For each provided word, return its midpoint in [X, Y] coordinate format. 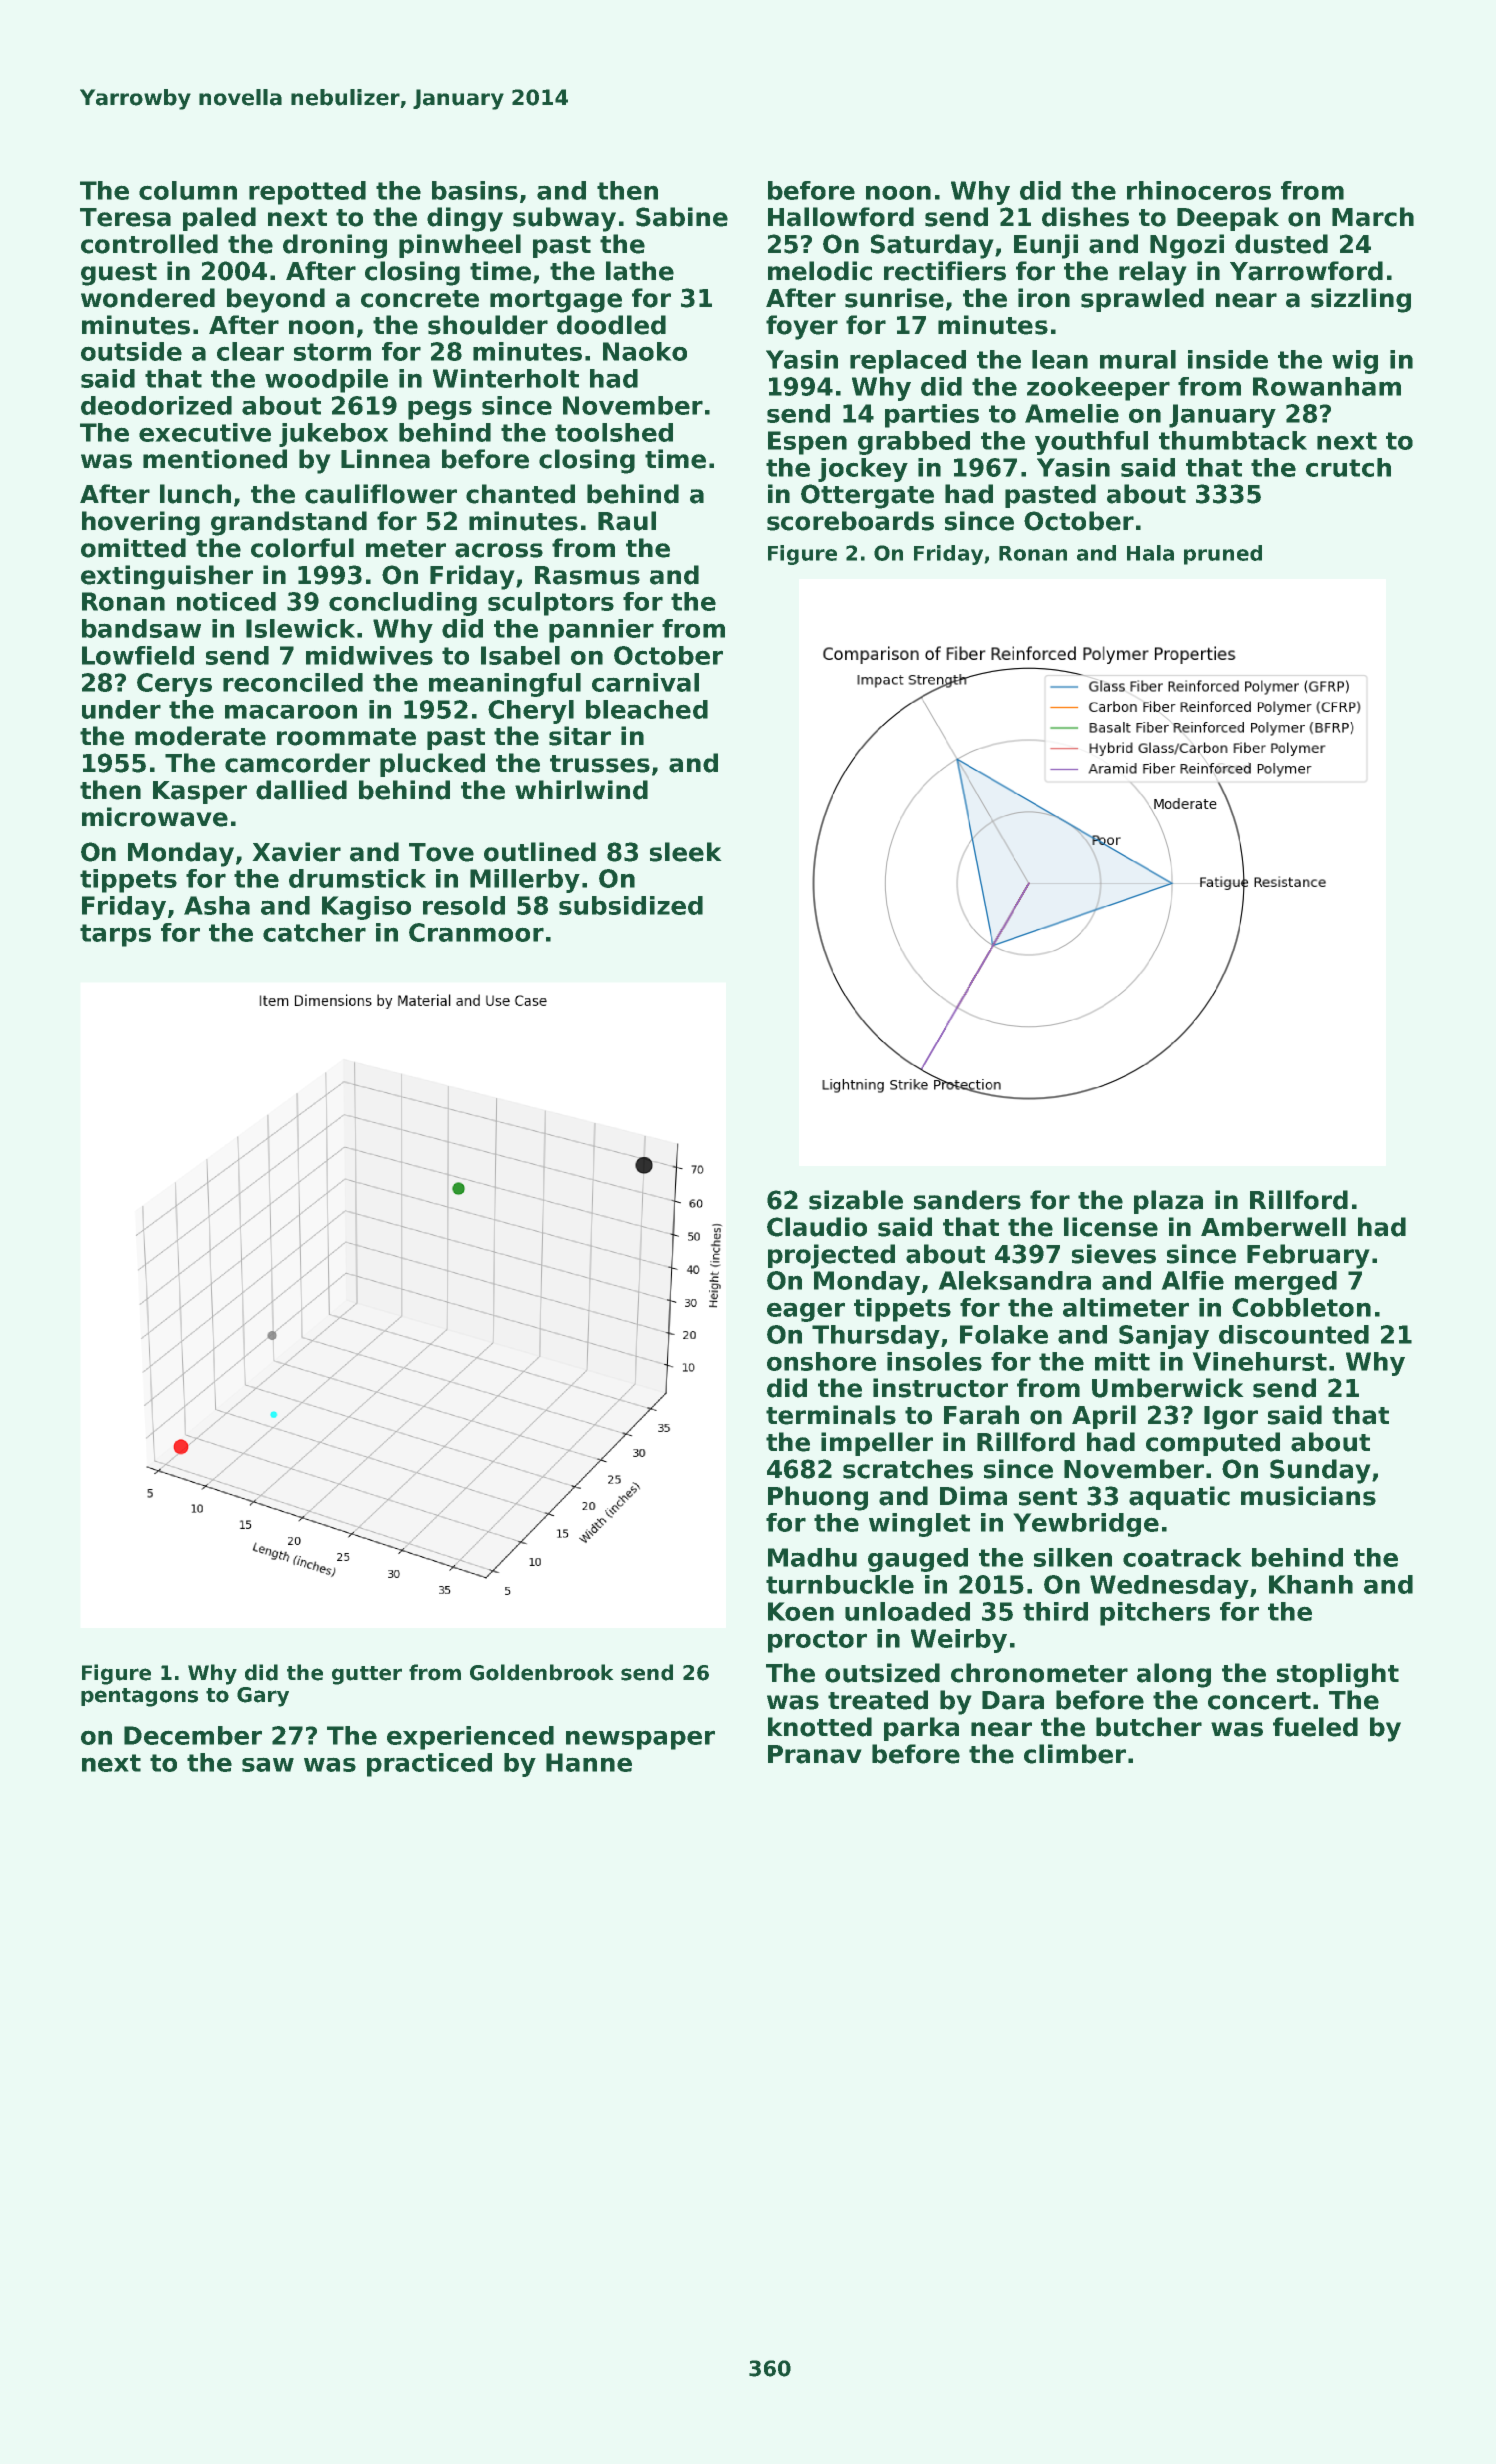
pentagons [139, 1697]
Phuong [818, 1498]
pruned [1223, 555]
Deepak [1228, 219]
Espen [807, 443]
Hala [1150, 553]
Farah [981, 1415]
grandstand [289, 523]
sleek [685, 852]
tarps [115, 935]
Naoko [645, 351]
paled [219, 219]
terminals [831, 1415]
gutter [367, 1675]
